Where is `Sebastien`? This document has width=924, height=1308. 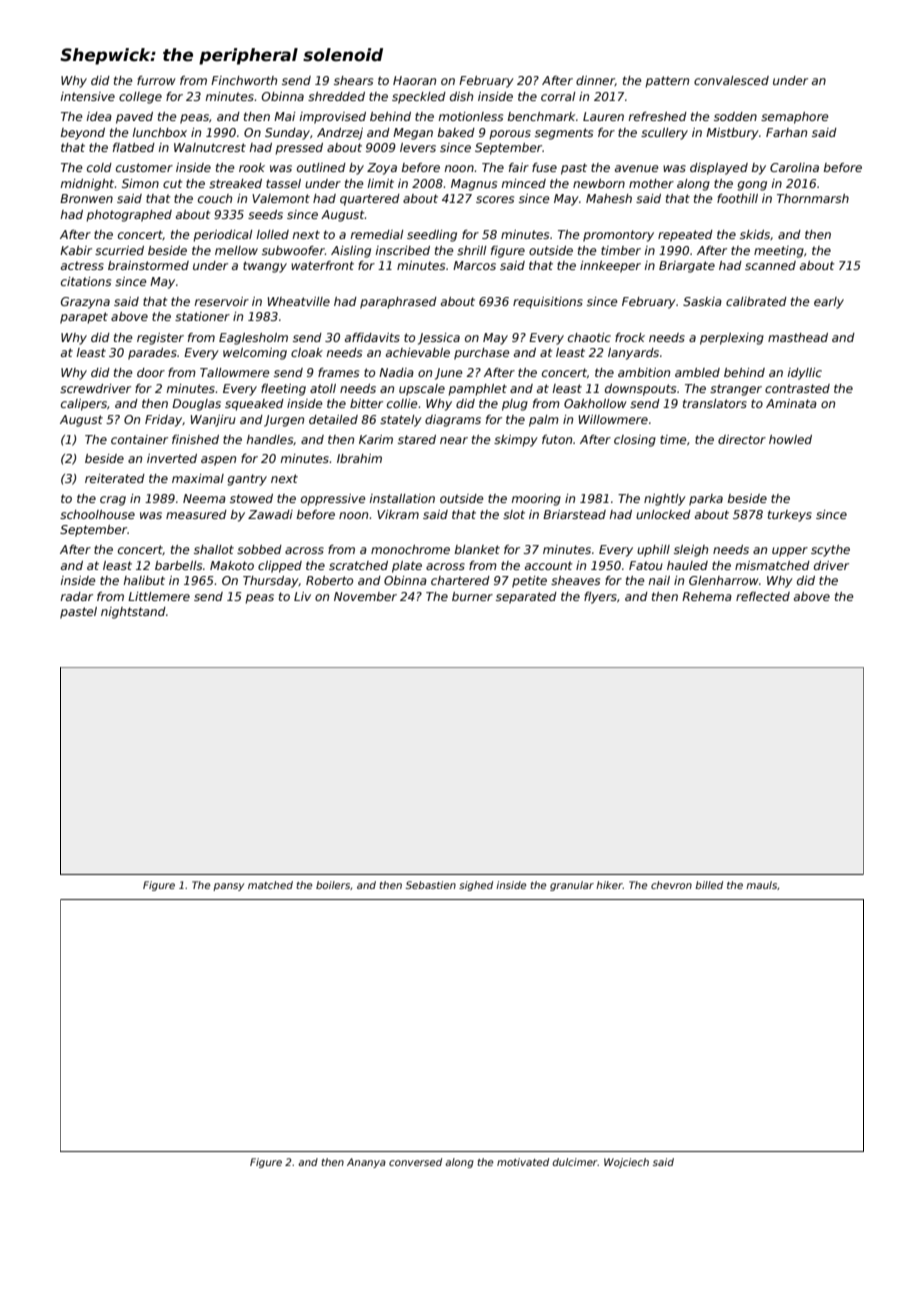 Sebastien is located at coordinates (431, 885).
